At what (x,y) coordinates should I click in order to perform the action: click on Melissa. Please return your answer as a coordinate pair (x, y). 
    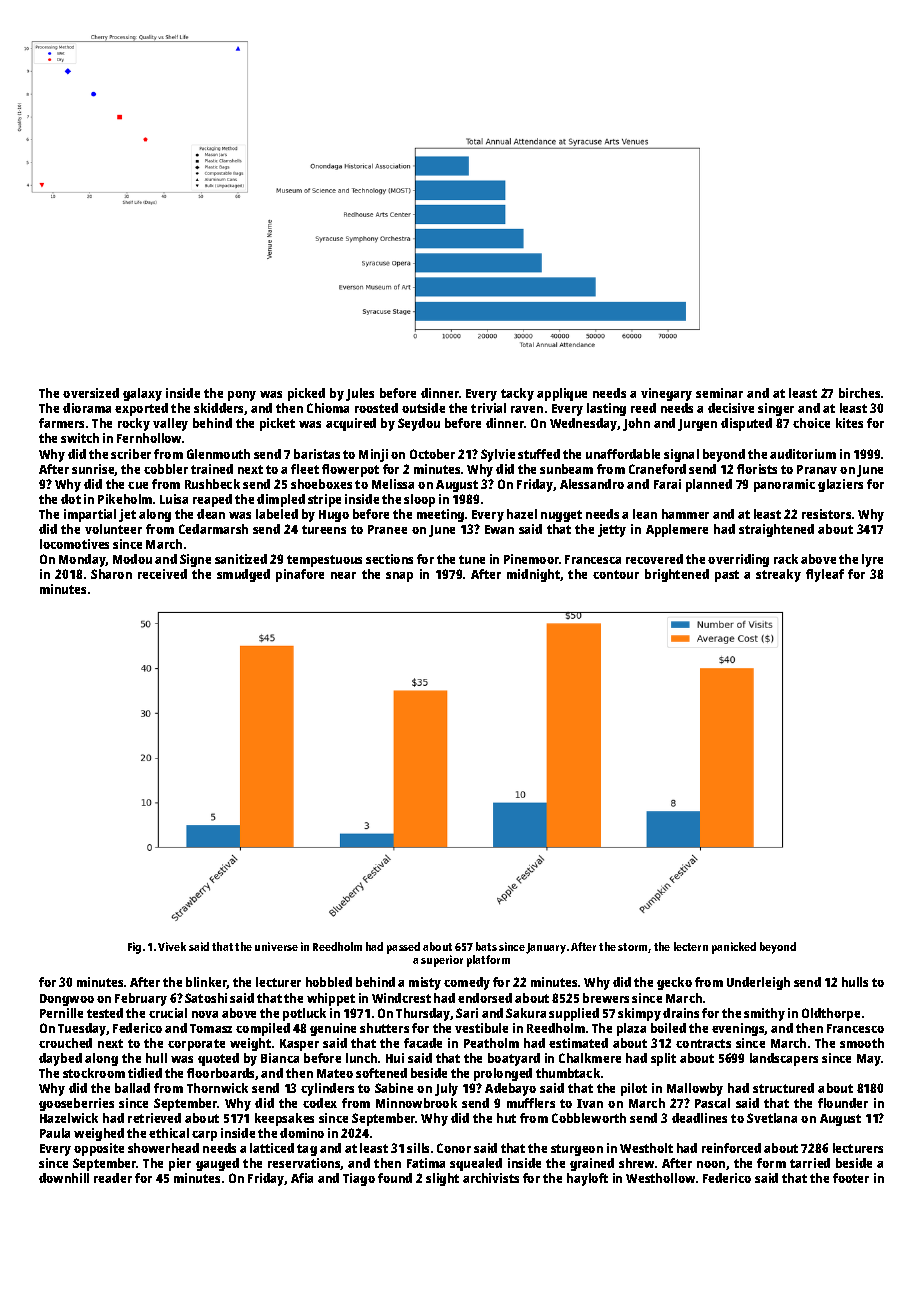
    Looking at the image, I should click on (393, 484).
